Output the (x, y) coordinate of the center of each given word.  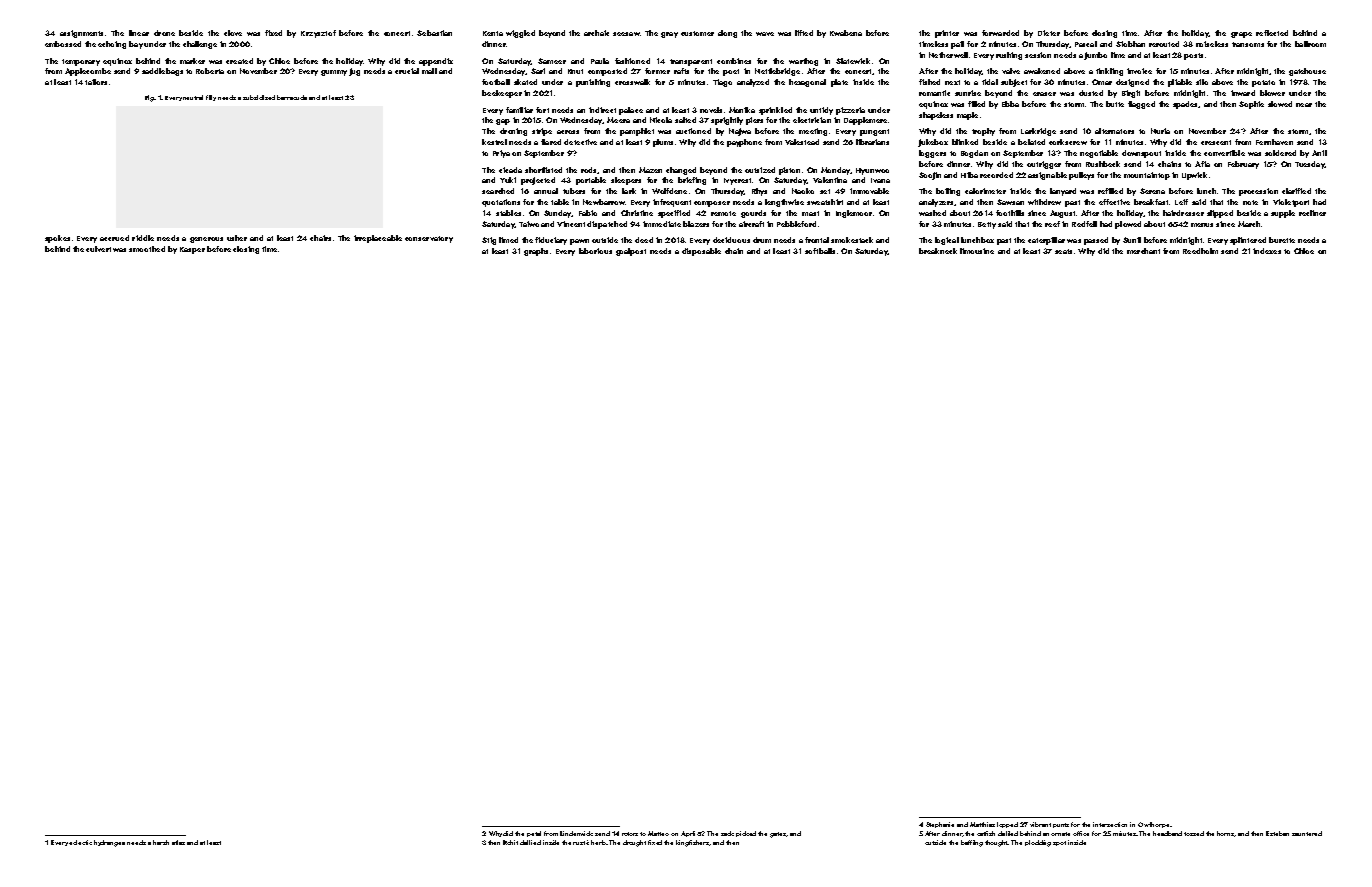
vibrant (1040, 824)
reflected (1272, 33)
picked (746, 834)
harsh (161, 842)
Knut (575, 71)
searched (498, 191)
